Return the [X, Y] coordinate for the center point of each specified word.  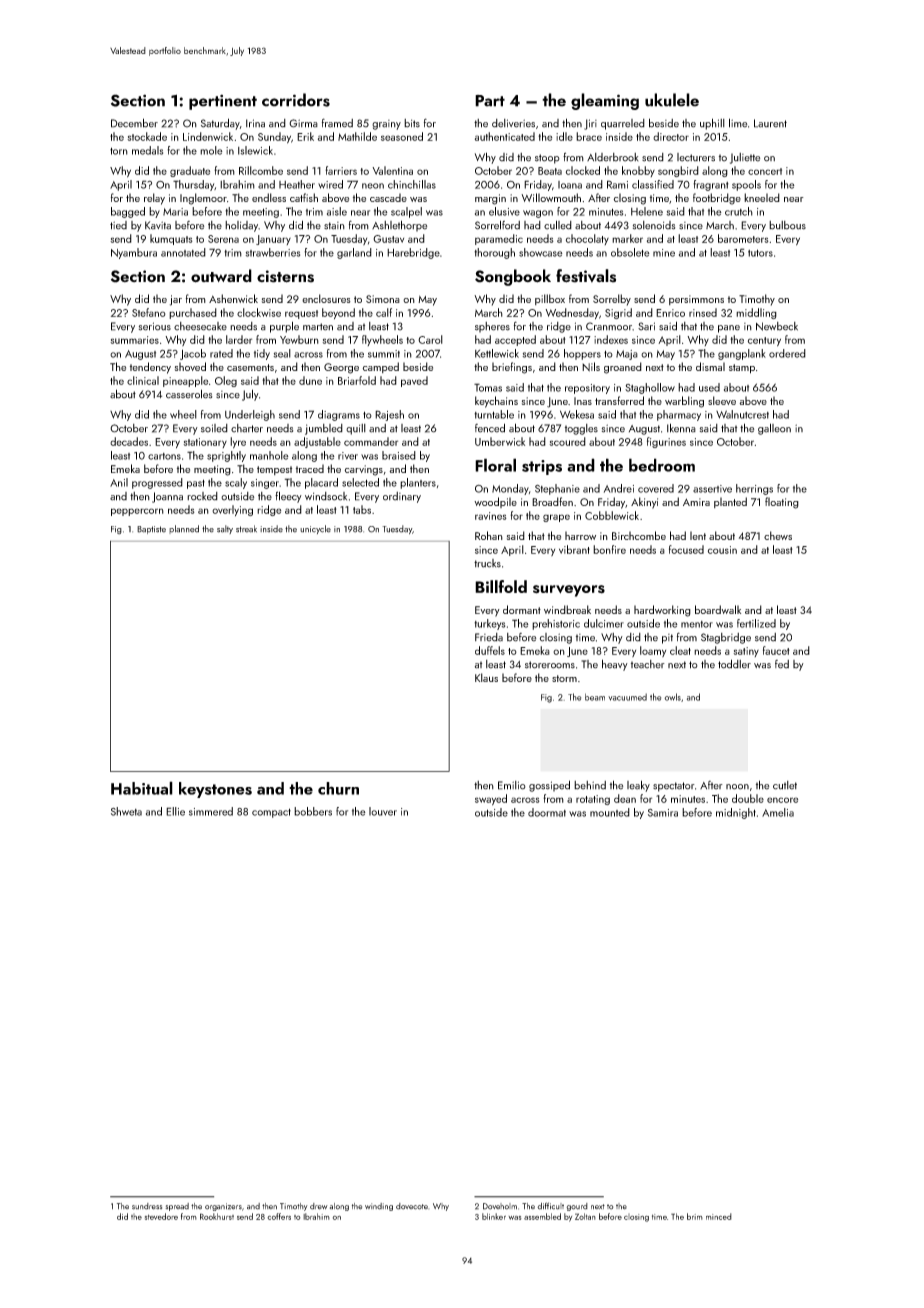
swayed [491, 800]
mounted [610, 812]
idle [564, 136]
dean [625, 798]
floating [782, 503]
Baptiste [151, 530]
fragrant [711, 185]
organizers [223, 1207]
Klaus [486, 677]
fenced [490, 428]
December [134, 123]
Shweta [126, 811]
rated [221, 353]
